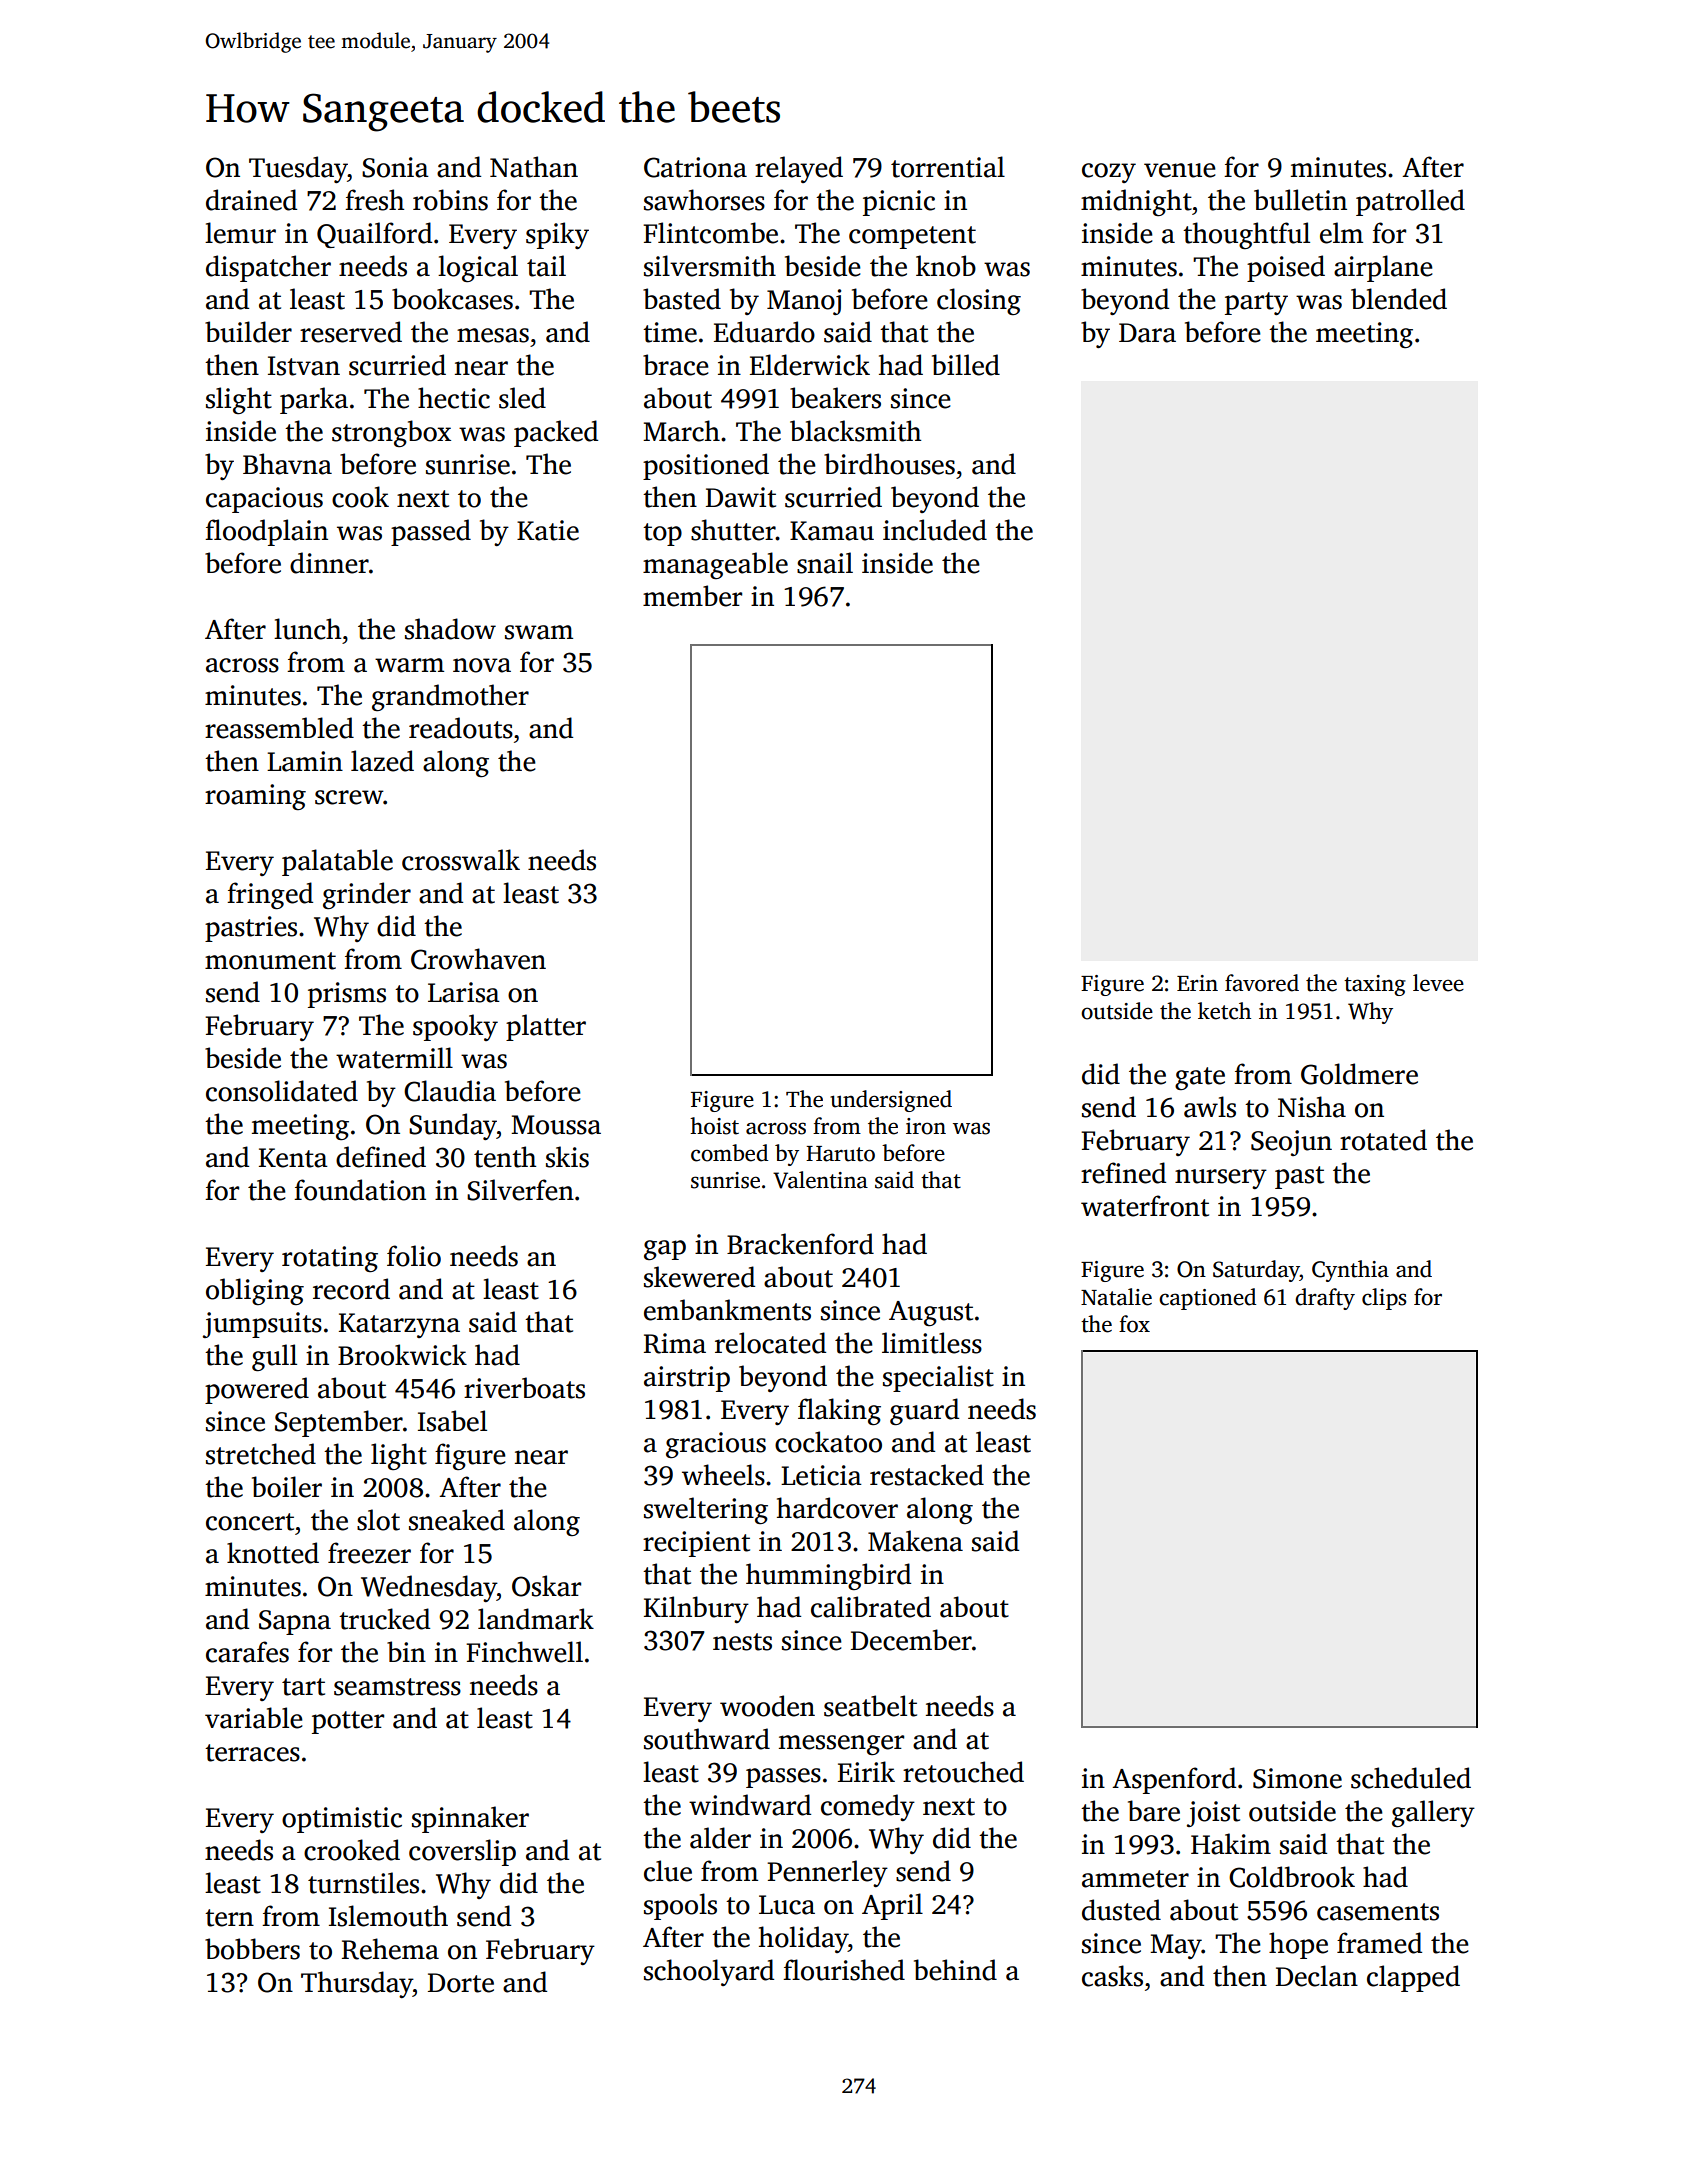 This document has width=1683, height=2178. Describe the element at coordinates (1399, 299) in the document. I see `blended` at that location.
